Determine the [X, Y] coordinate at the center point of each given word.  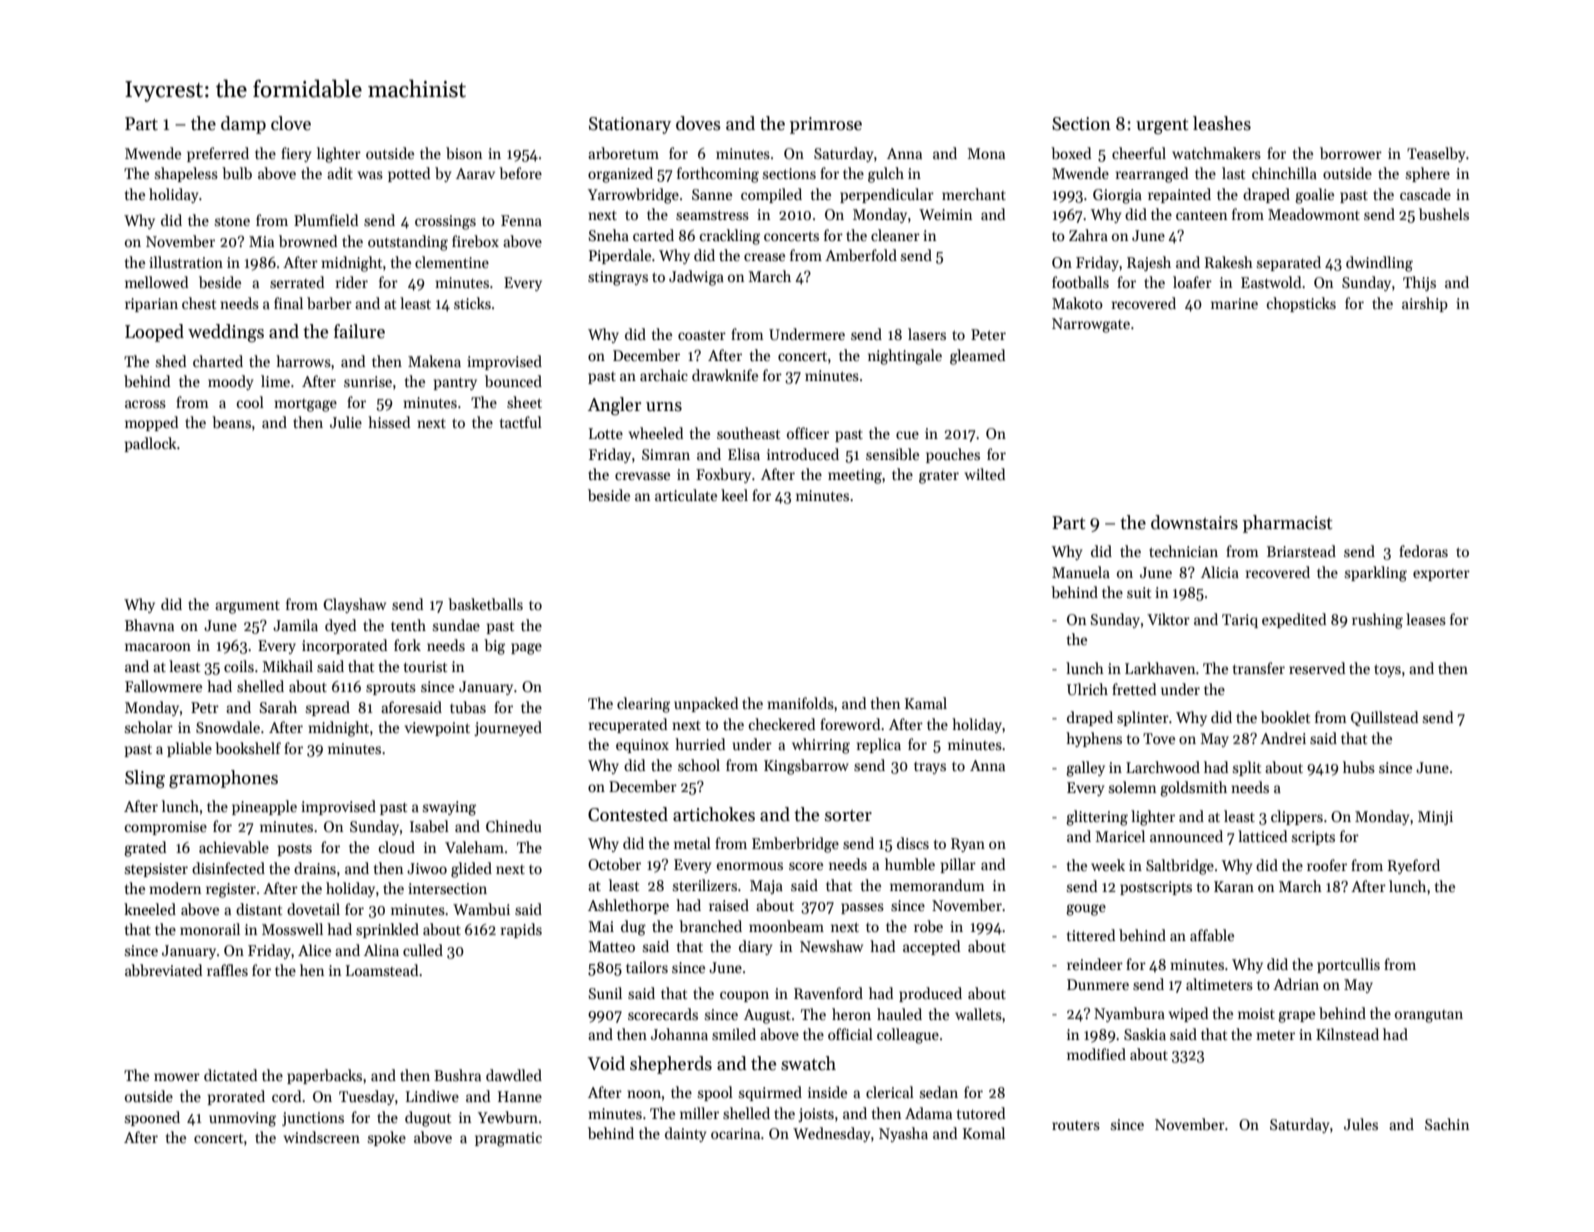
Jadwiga [696, 278]
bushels [1444, 214]
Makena [434, 361]
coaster [702, 335]
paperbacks [324, 1076]
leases [1426, 619]
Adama [928, 1113]
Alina [381, 950]
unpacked [706, 704]
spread [328, 708]
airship [1425, 304]
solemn [1132, 787]
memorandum [937, 885]
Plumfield [326, 220]
